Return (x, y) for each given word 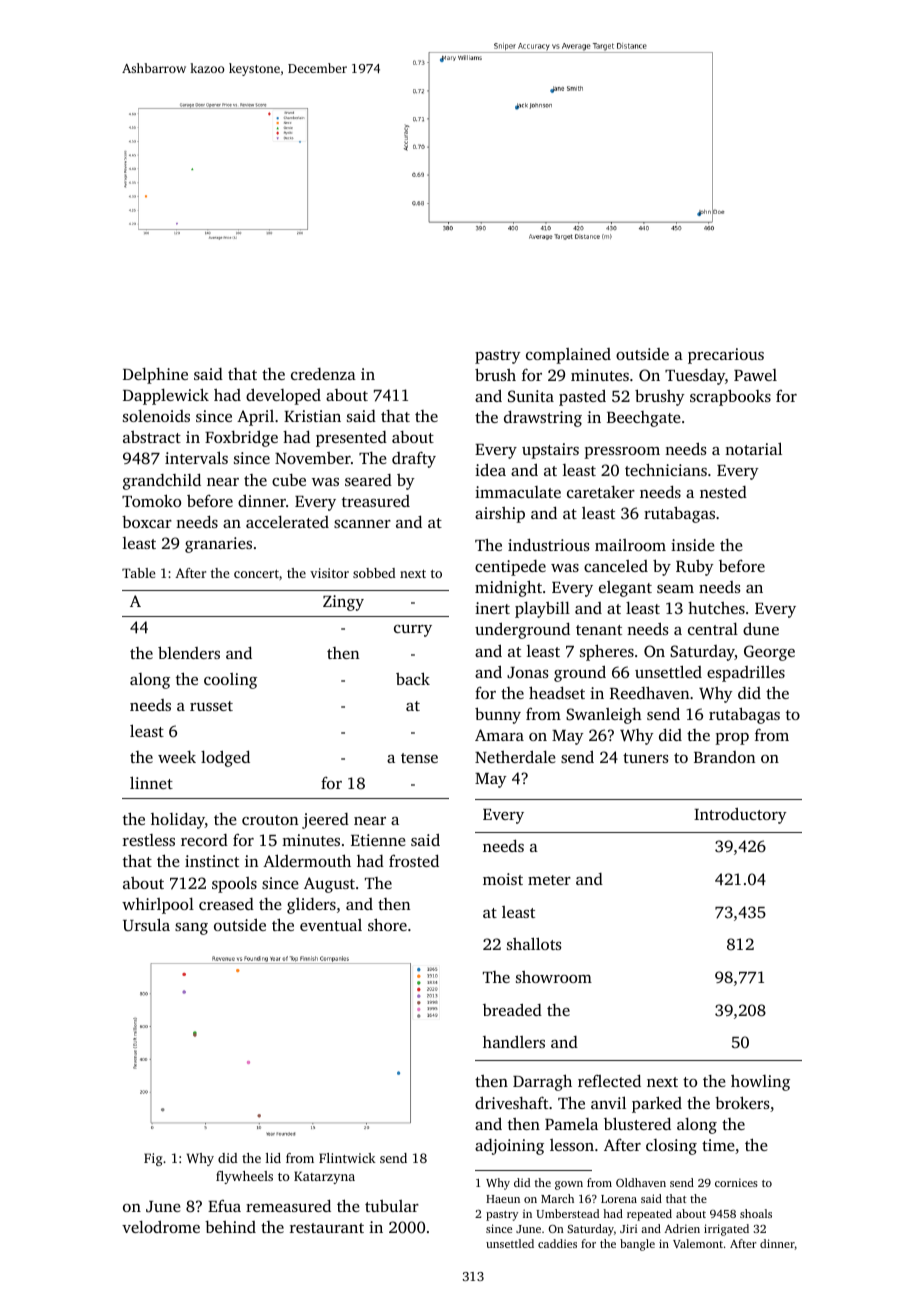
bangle (637, 1245)
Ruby (695, 568)
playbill (542, 610)
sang (191, 929)
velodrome (161, 1226)
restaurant (327, 1228)
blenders (189, 652)
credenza (323, 374)
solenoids (156, 416)
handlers (514, 1041)
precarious (726, 356)
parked (657, 1104)
